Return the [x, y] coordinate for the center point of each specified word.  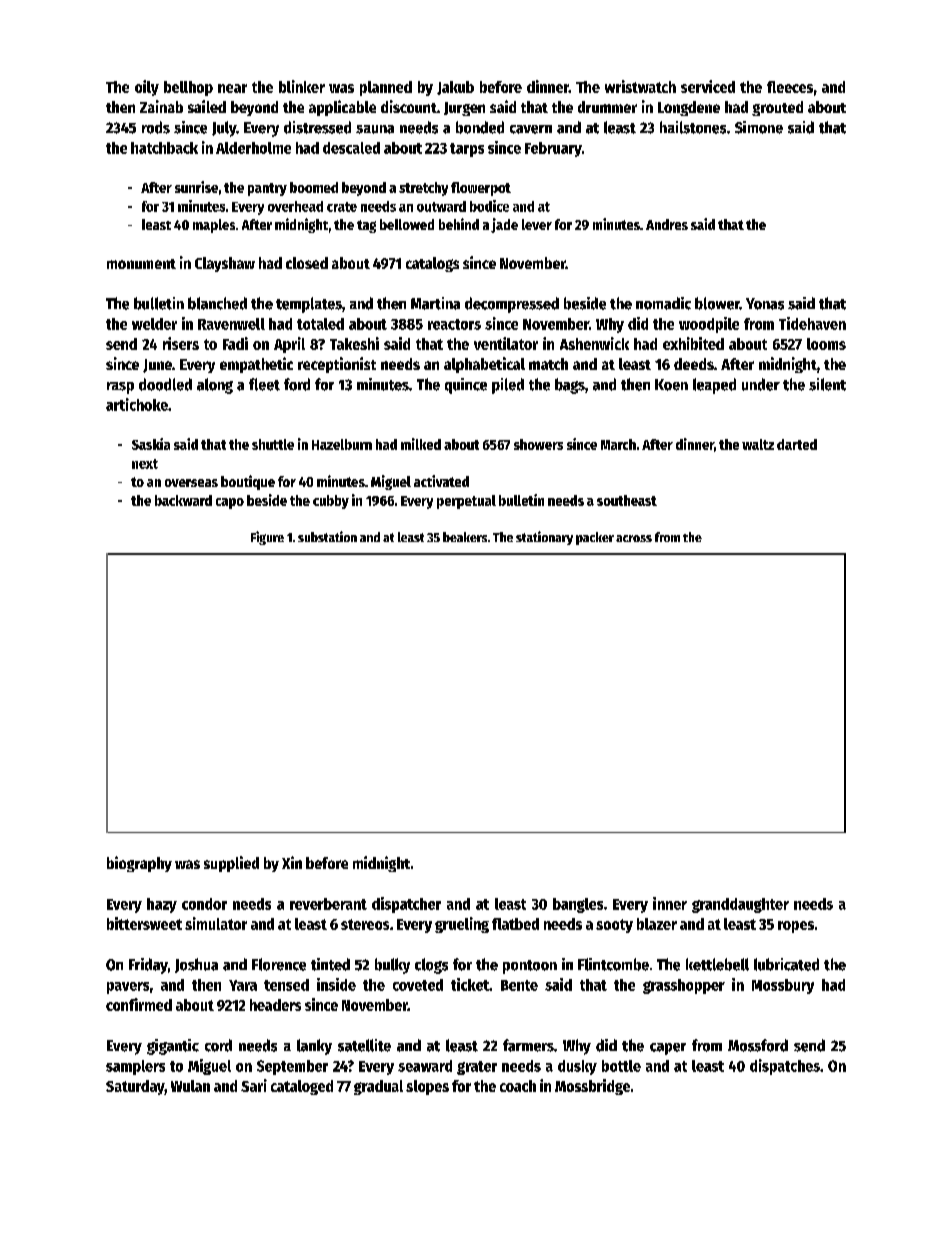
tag [366, 226]
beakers [465, 537]
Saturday [135, 1087]
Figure [267, 538]
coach [518, 1086]
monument [141, 264]
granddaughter [740, 905]
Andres [667, 224]
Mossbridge [592, 1087]
